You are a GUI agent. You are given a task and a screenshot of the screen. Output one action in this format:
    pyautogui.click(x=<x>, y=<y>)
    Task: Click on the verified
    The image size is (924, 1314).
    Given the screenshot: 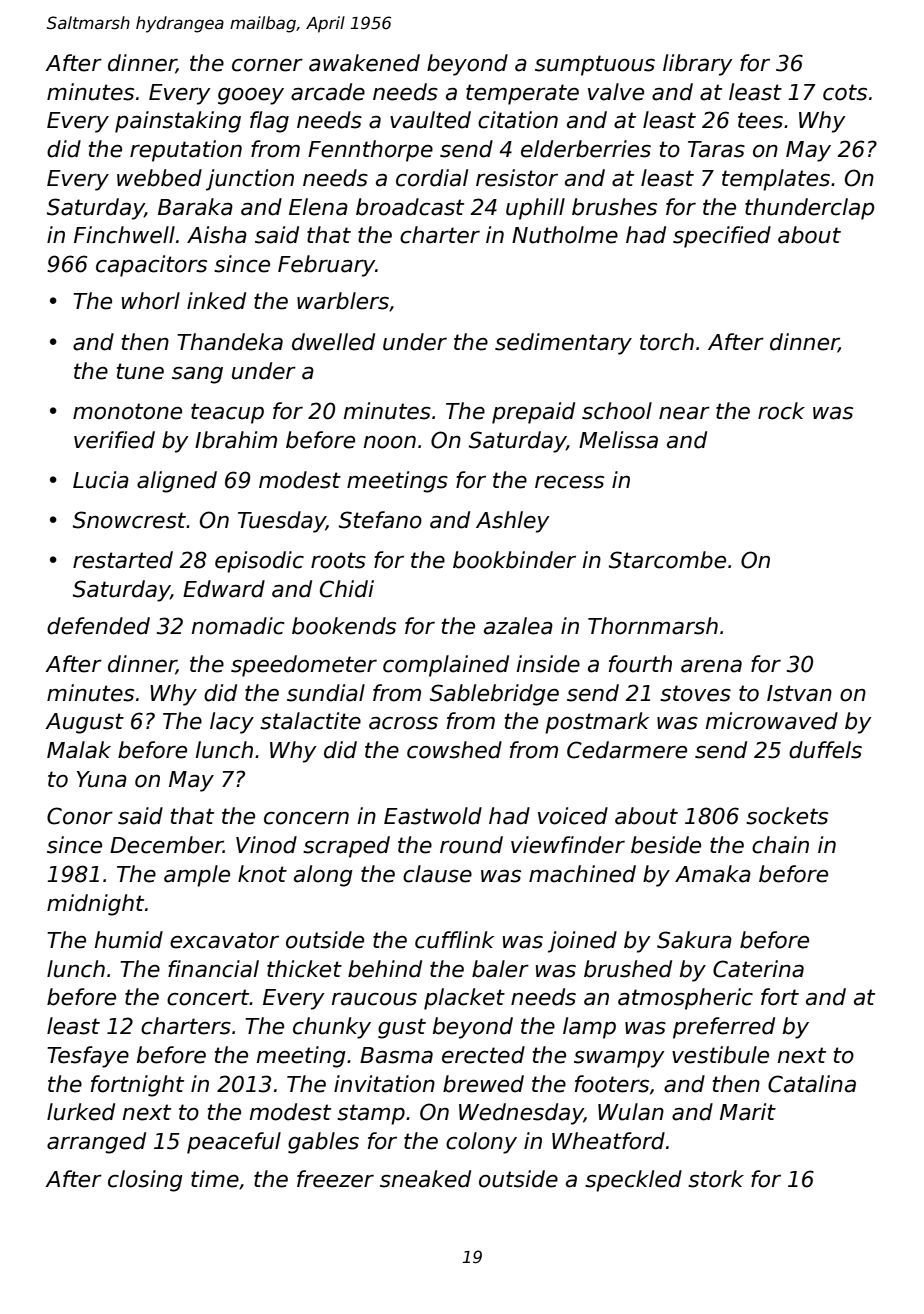 What is the action you would take?
    pyautogui.click(x=114, y=440)
